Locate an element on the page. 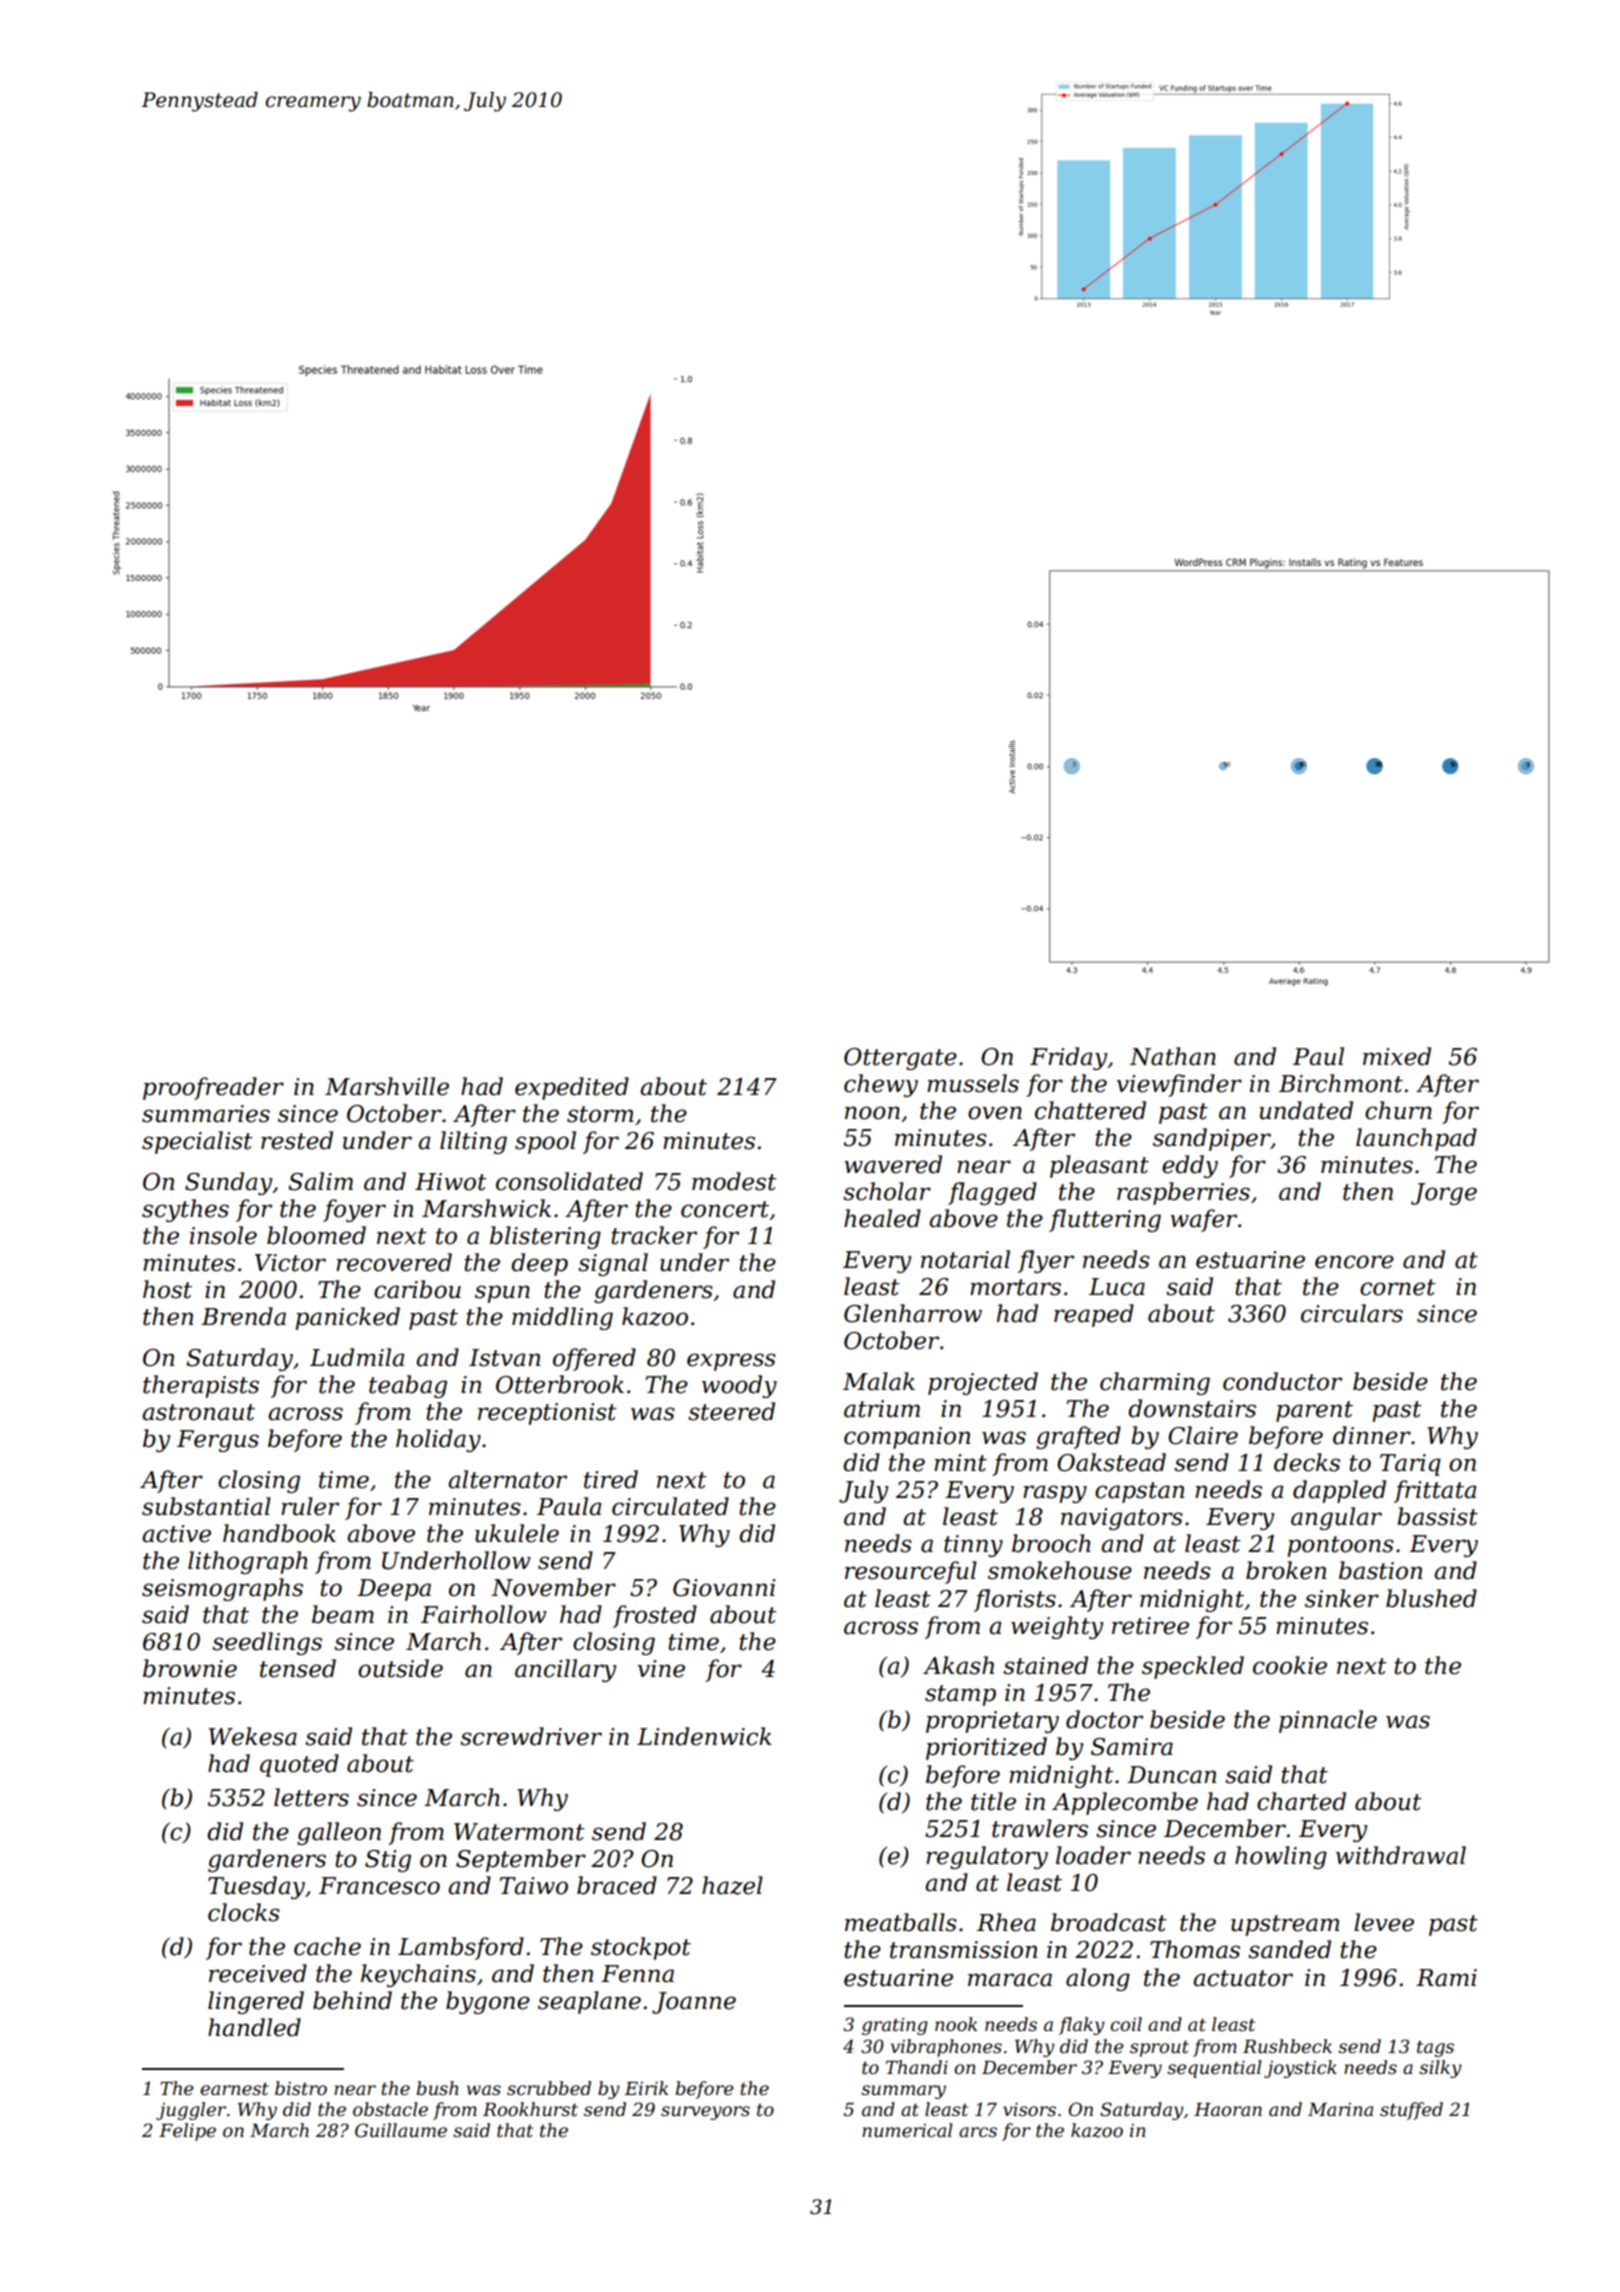 This document has width=1620, height=2292. seismographs is located at coordinates (222, 1589).
